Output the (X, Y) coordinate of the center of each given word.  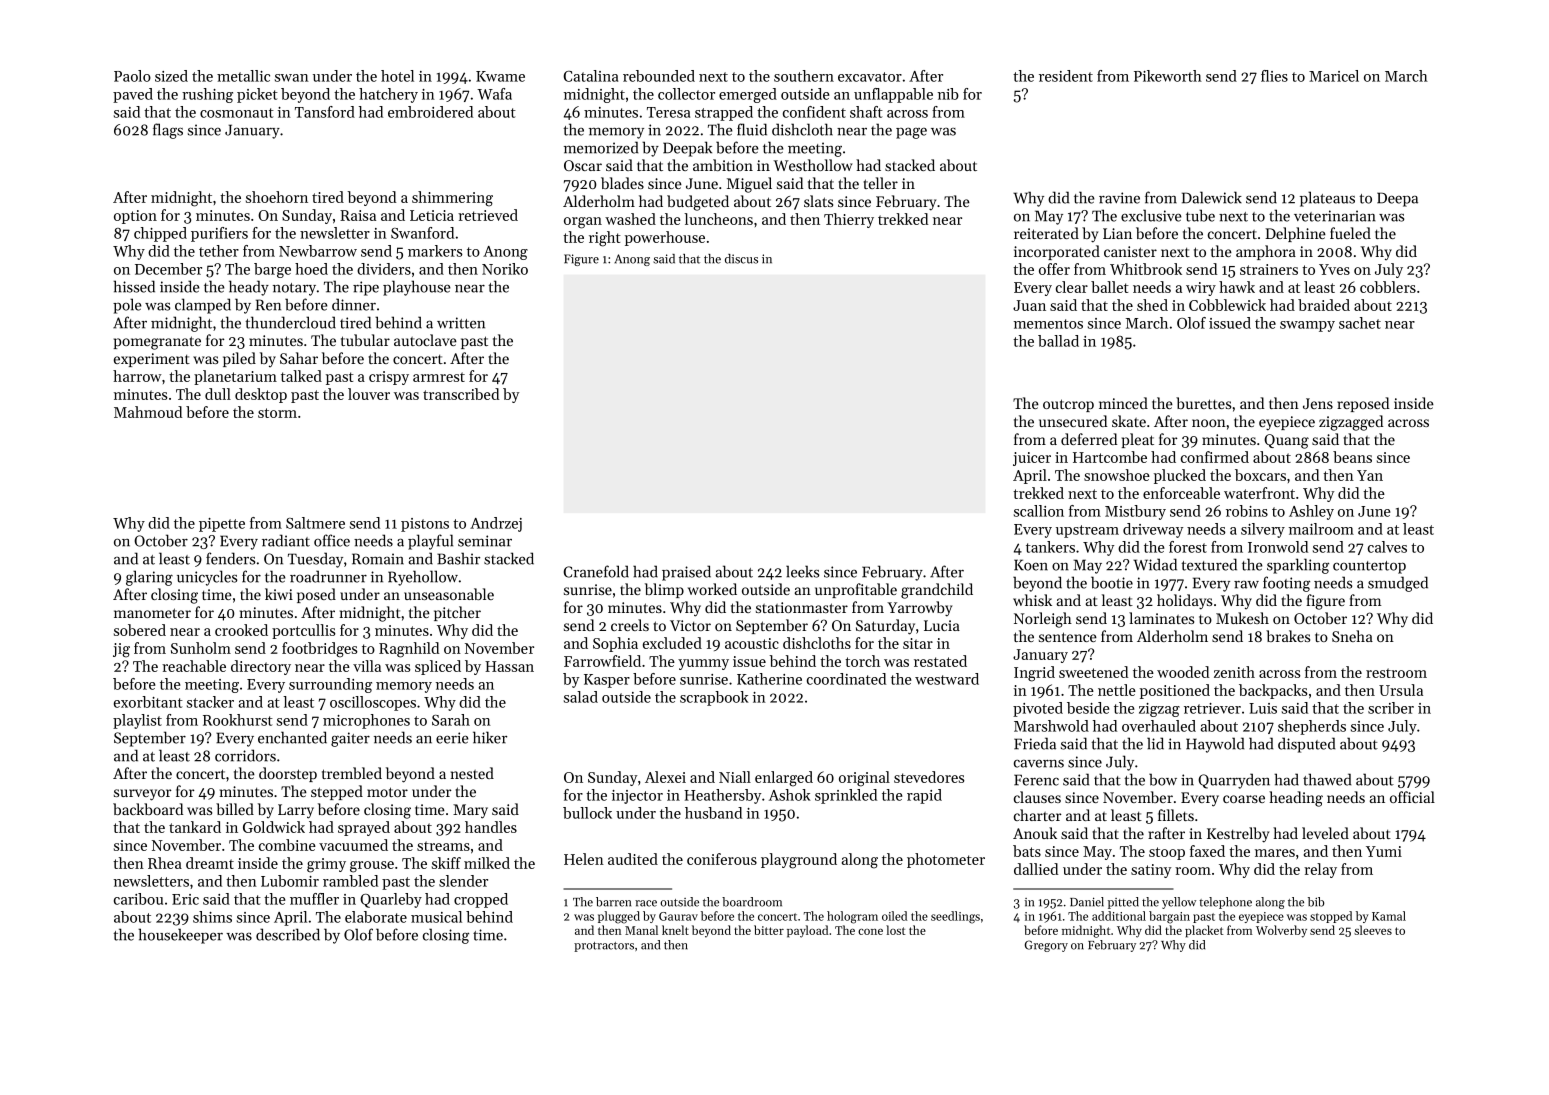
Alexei (665, 777)
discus (741, 259)
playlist (137, 721)
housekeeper (180, 936)
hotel (397, 76)
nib (948, 94)
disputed (1306, 745)
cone (870, 932)
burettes (1203, 403)
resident (1066, 76)
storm (277, 413)
